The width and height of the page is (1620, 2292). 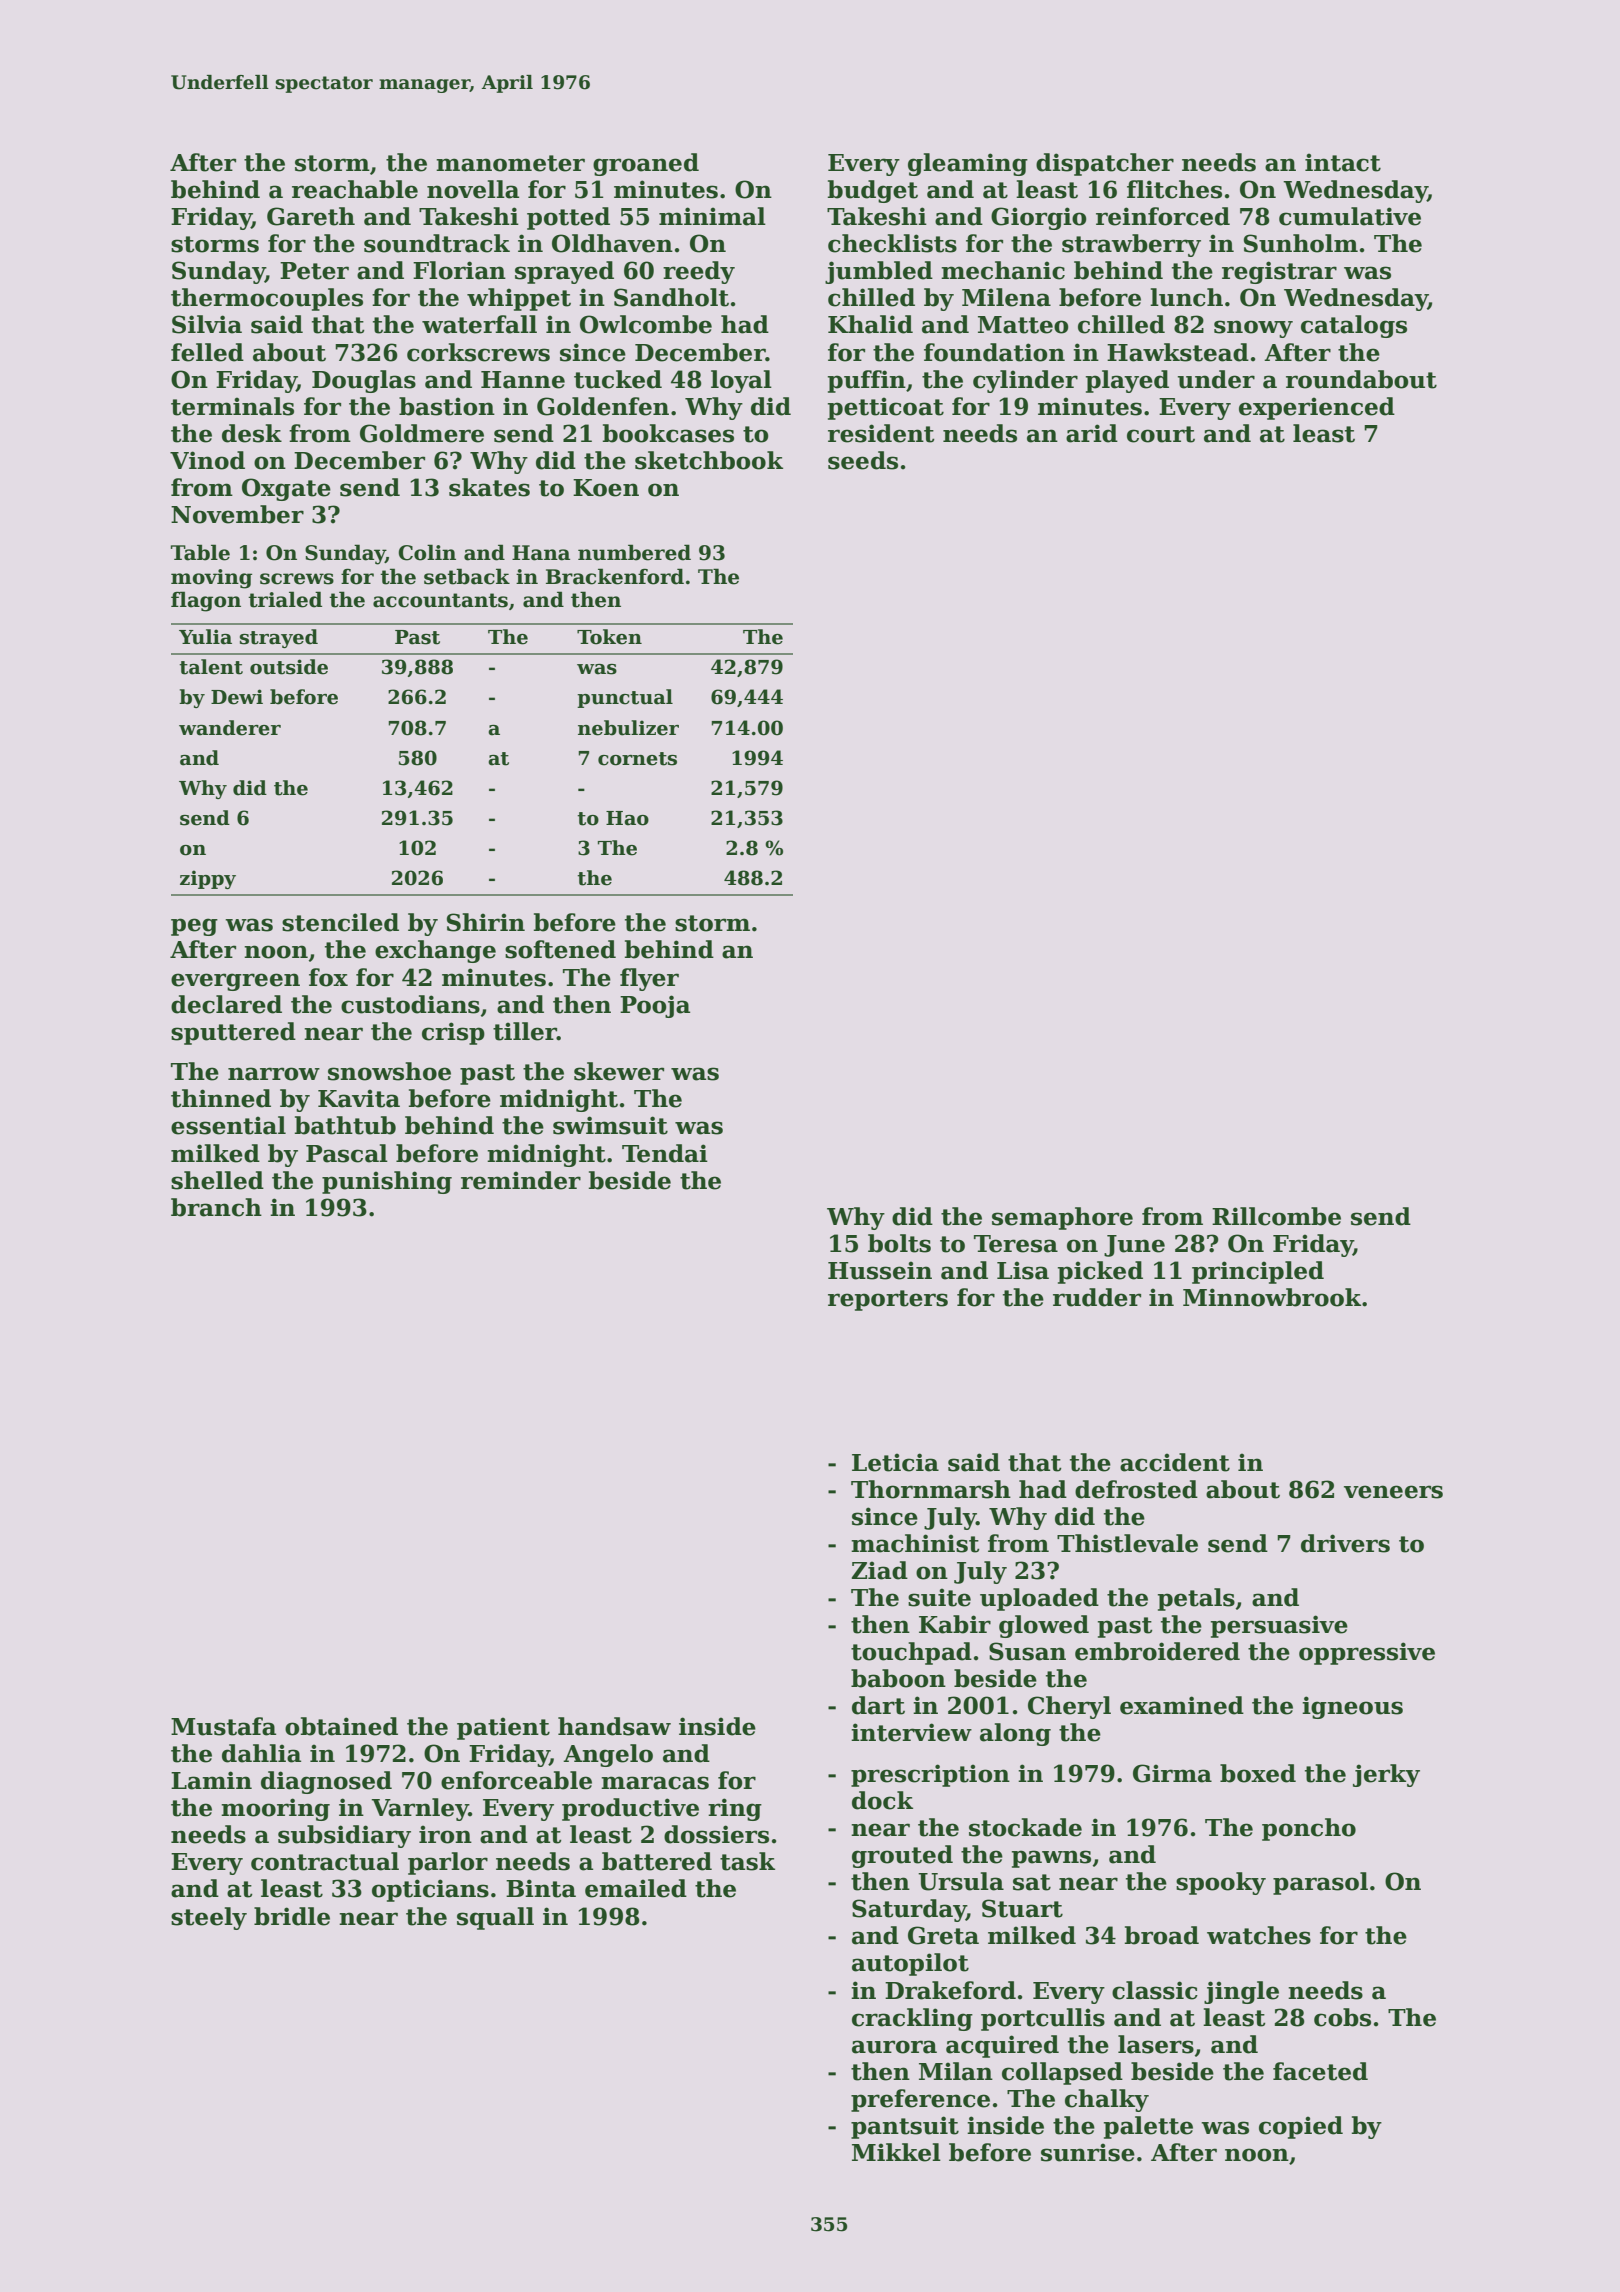 What do you see at coordinates (1276, 1216) in the page?
I see `Rillcombe` at bounding box center [1276, 1216].
